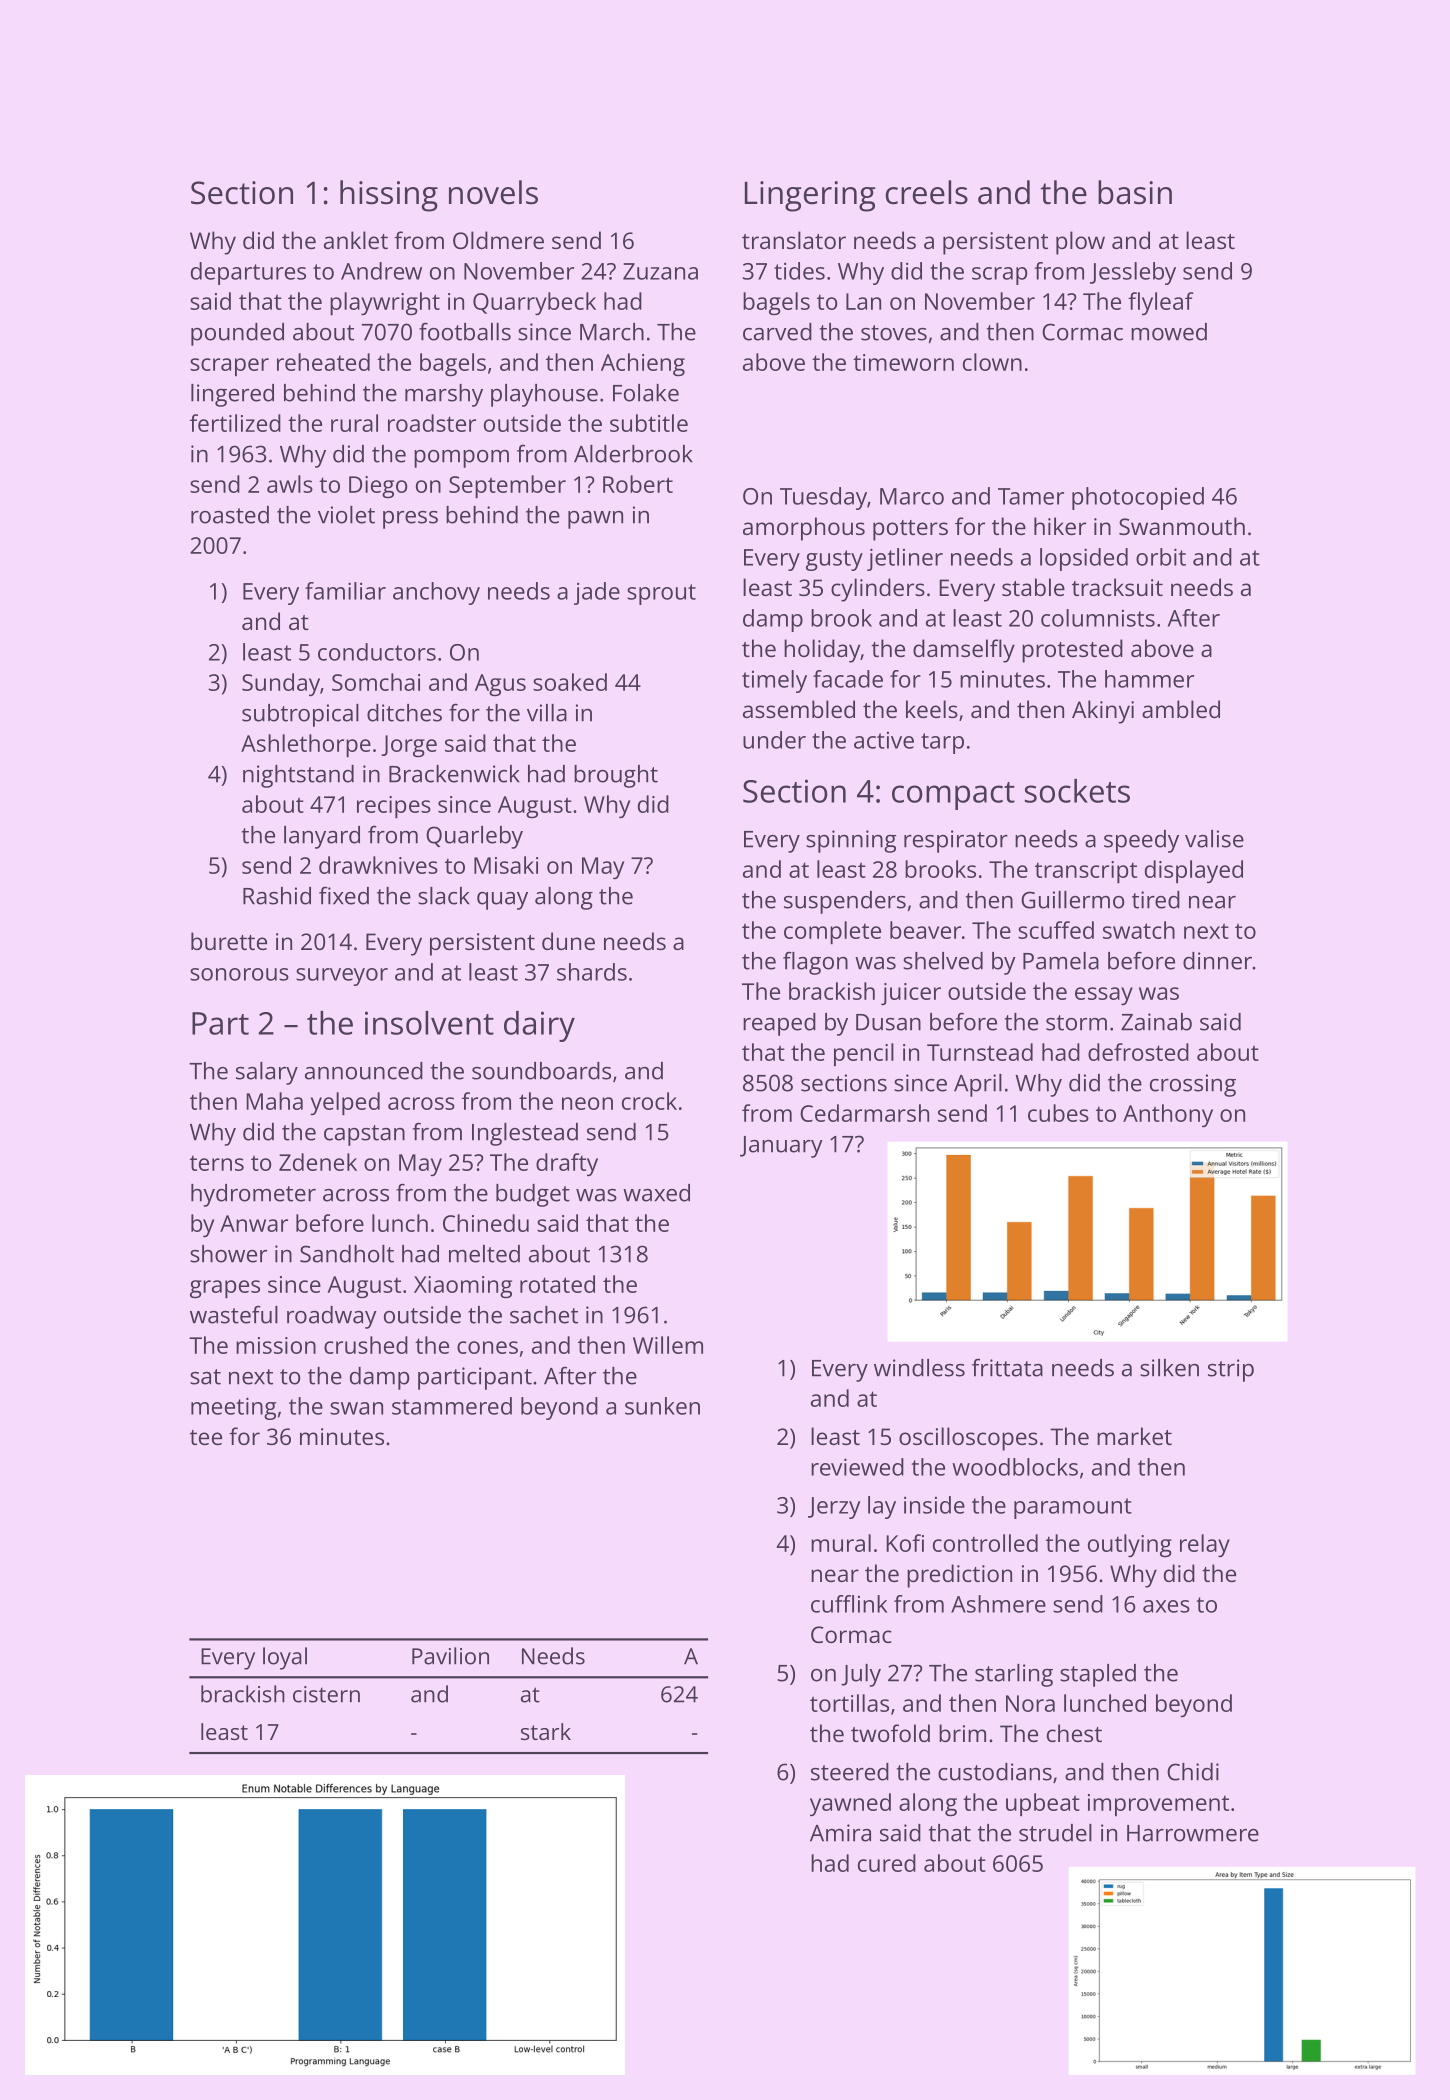  What do you see at coordinates (1135, 192) in the page?
I see `basin` at bounding box center [1135, 192].
